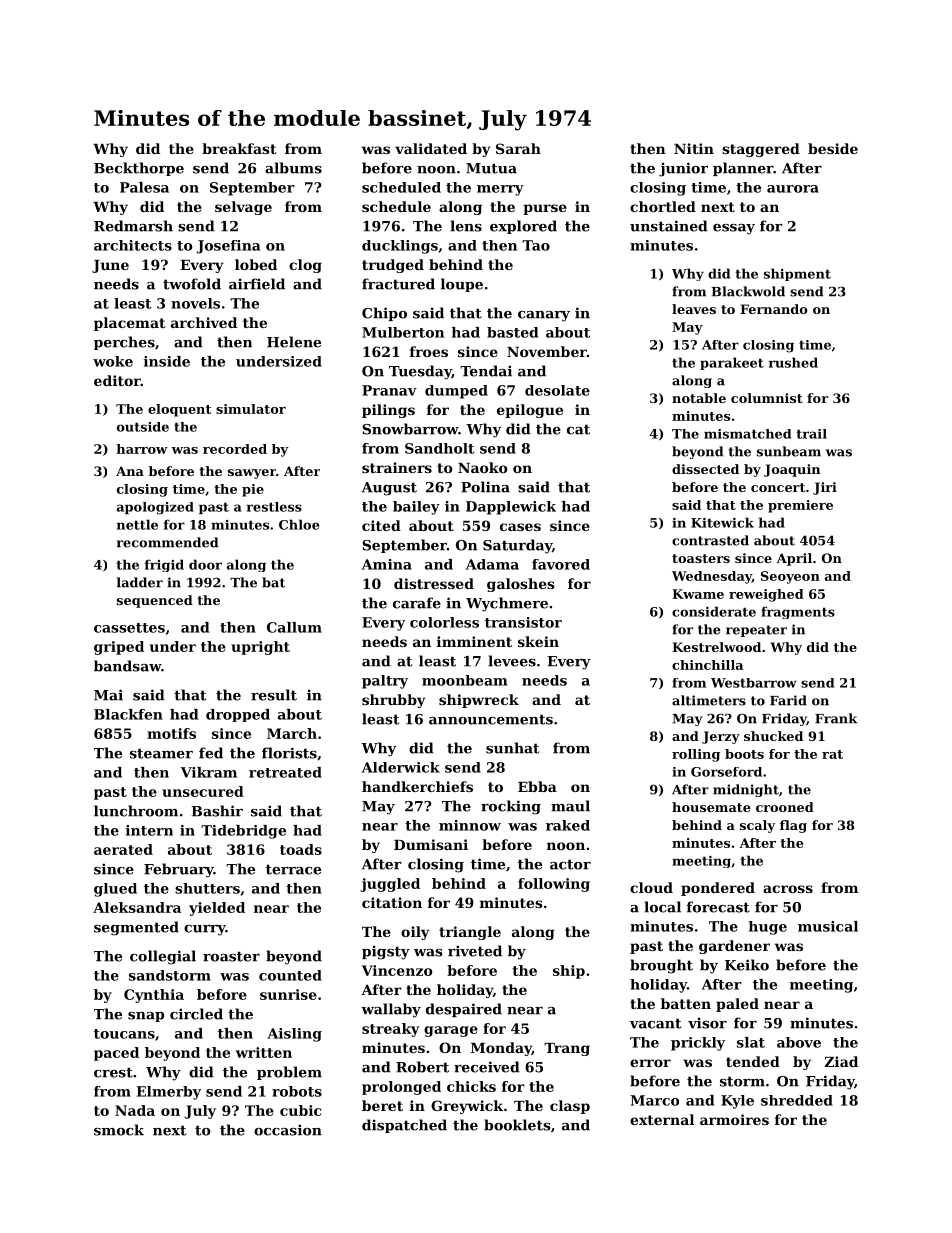  I want to click on smock, so click(119, 1130).
